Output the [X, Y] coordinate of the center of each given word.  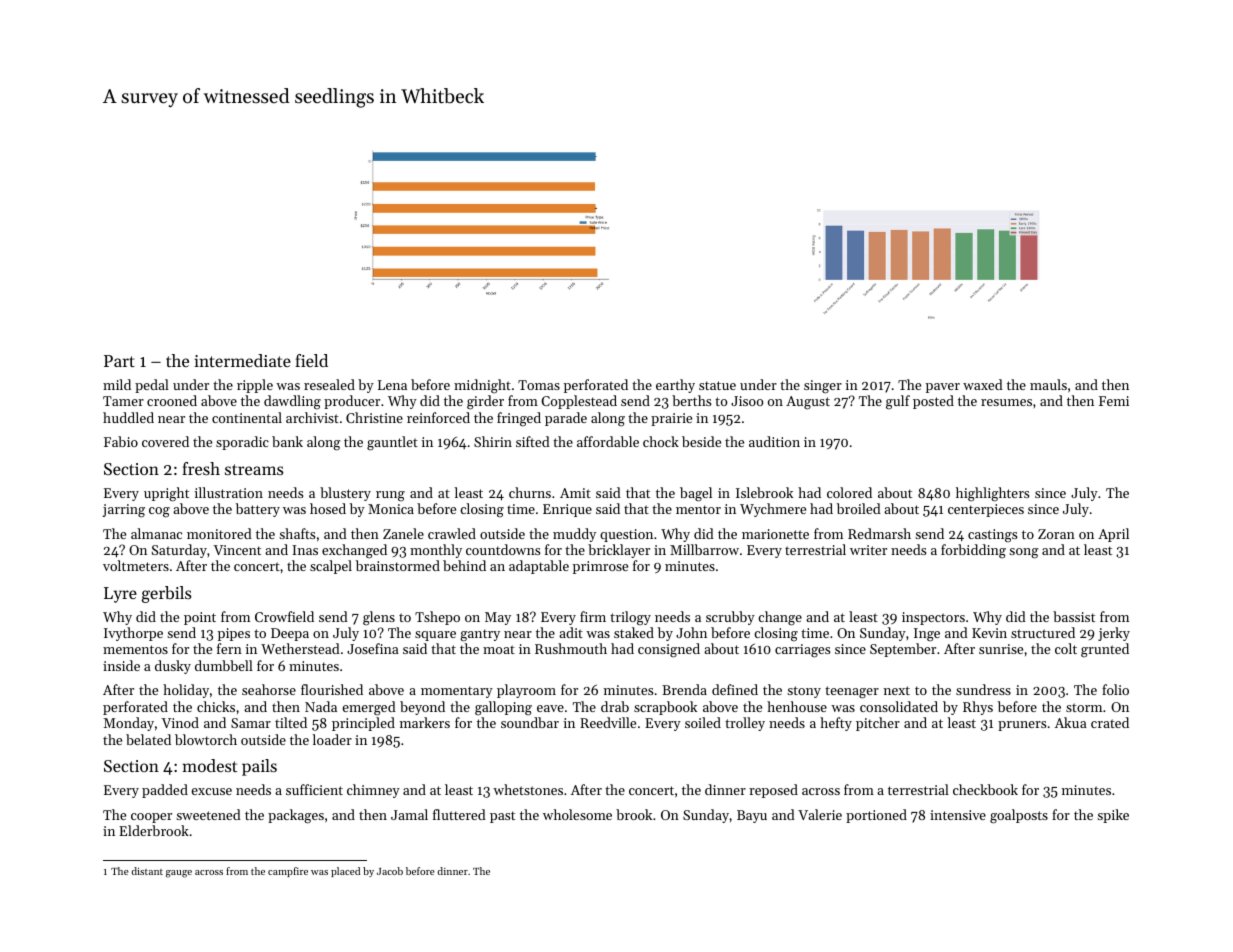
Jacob [390, 871]
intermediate [242, 360]
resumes [1006, 402]
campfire [288, 872]
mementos [135, 649]
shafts [297, 533]
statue [717, 385]
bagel [696, 494]
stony [804, 692]
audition [774, 441]
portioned [876, 816]
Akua [1071, 722]
